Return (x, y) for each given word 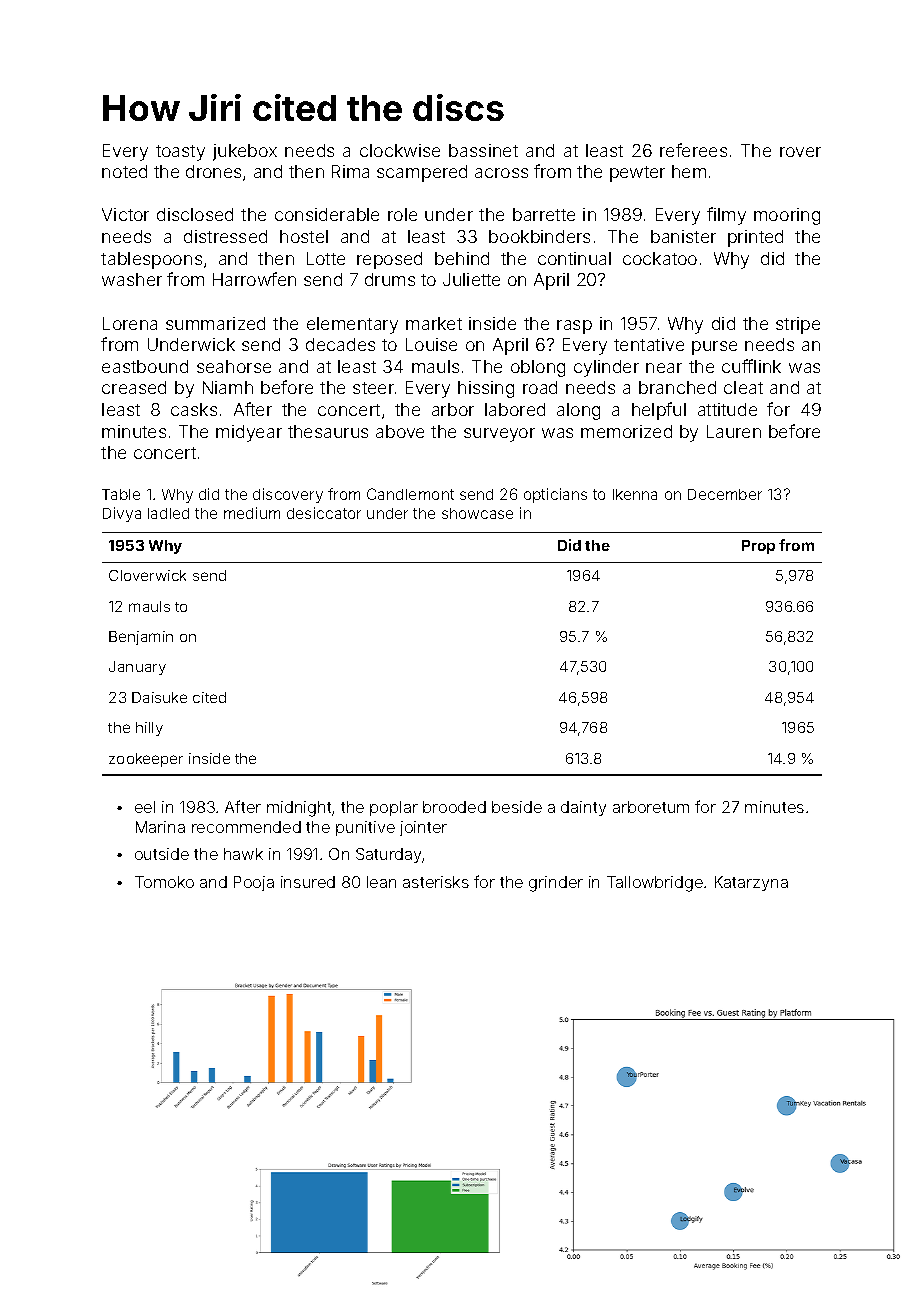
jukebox (245, 152)
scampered (422, 173)
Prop (758, 547)
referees (693, 150)
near (664, 368)
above (400, 431)
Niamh (228, 387)
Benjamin (141, 638)
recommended (246, 827)
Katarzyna (751, 883)
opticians (555, 495)
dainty (583, 808)
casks (194, 409)
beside (517, 807)
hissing (486, 389)
